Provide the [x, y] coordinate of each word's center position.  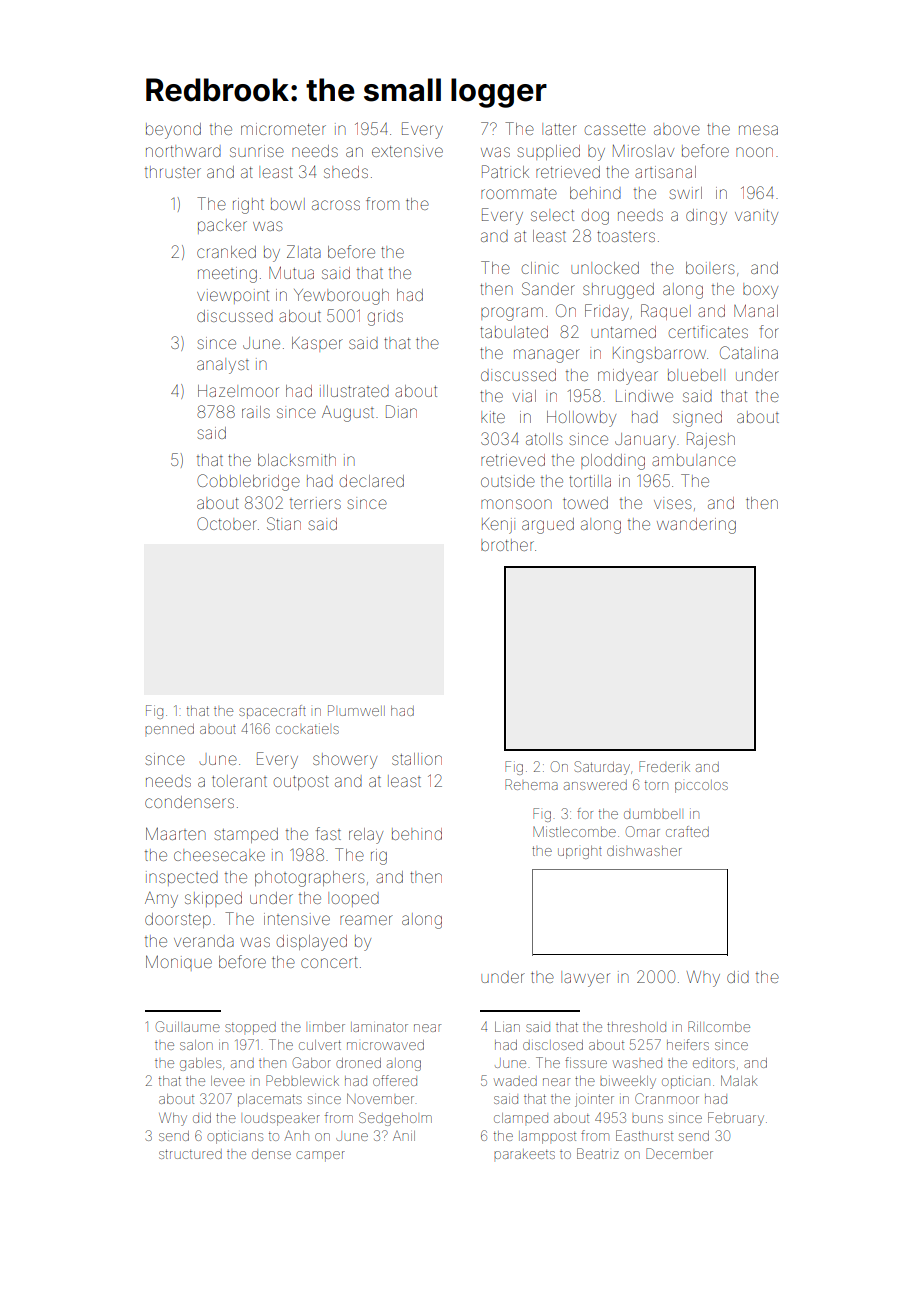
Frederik [664, 766]
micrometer [283, 129]
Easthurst [644, 1135]
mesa [758, 130]
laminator [379, 1027]
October [227, 523]
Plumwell [356, 710]
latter [559, 129]
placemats [270, 1100]
